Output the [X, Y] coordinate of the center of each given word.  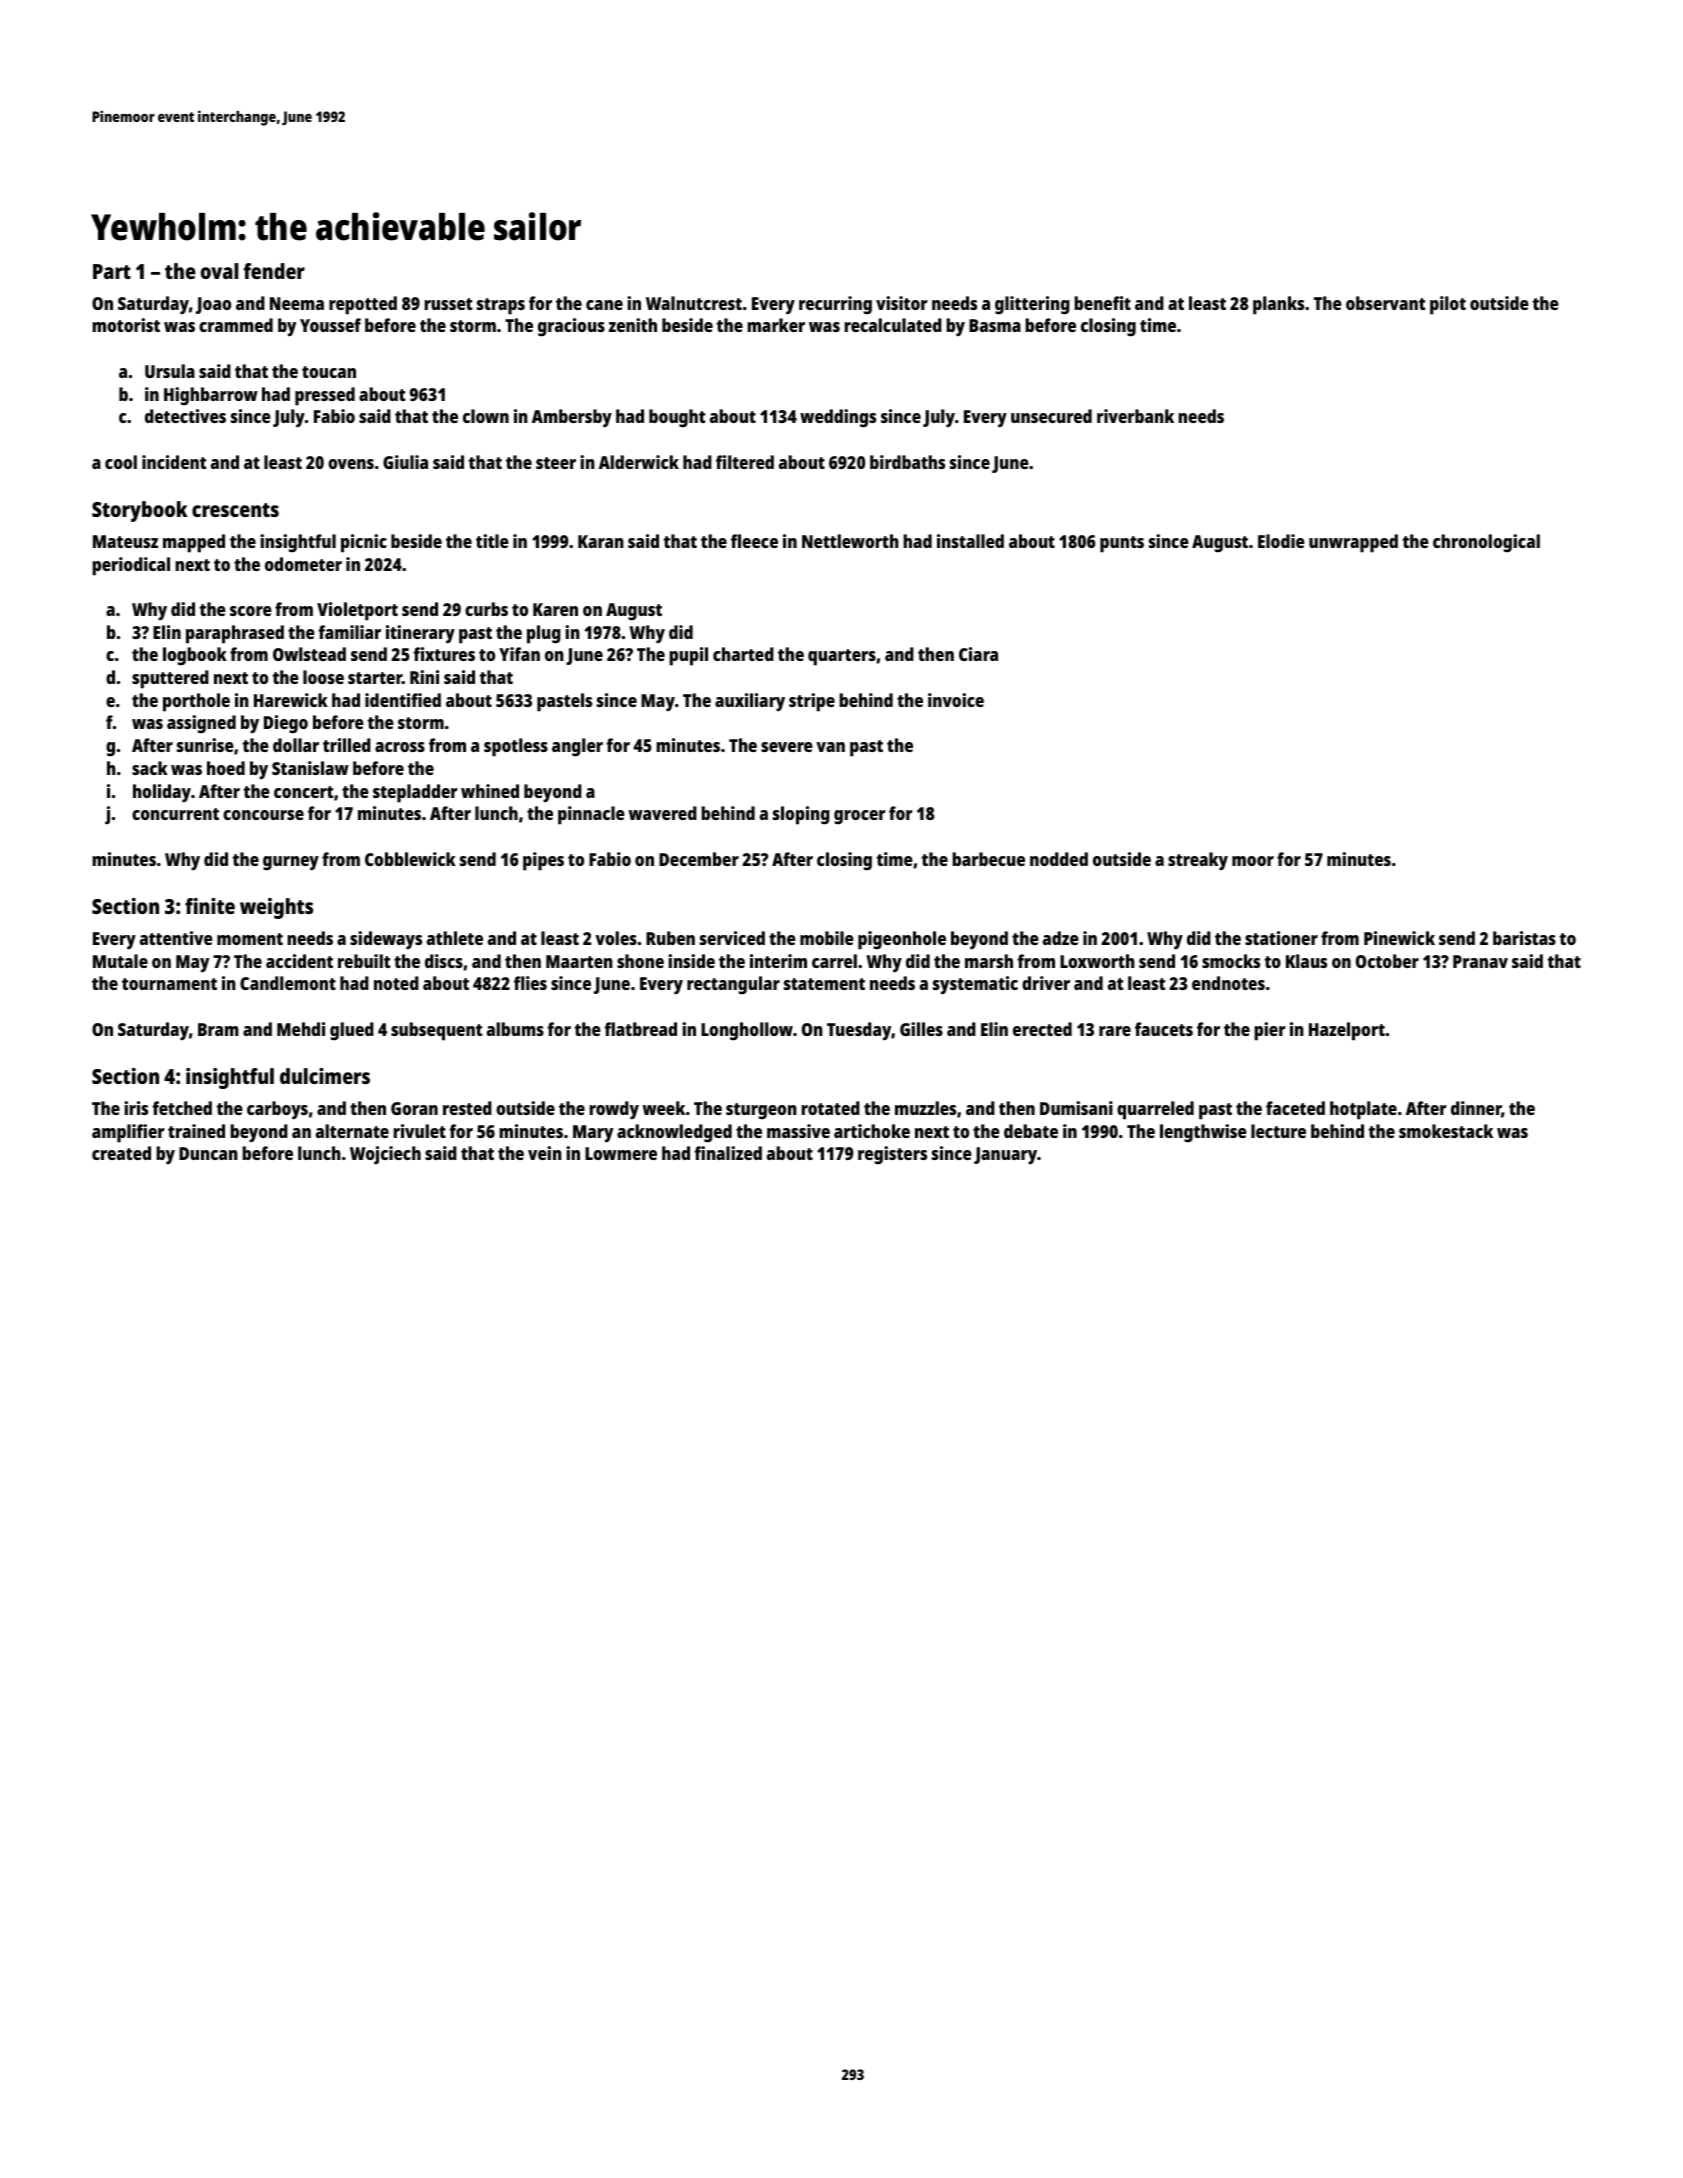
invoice [956, 700]
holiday [162, 793]
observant [1386, 303]
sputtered [170, 679]
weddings [838, 418]
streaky [1198, 861]
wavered [663, 813]
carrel [834, 961]
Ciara [978, 654]
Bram [218, 1029]
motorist [126, 325]
